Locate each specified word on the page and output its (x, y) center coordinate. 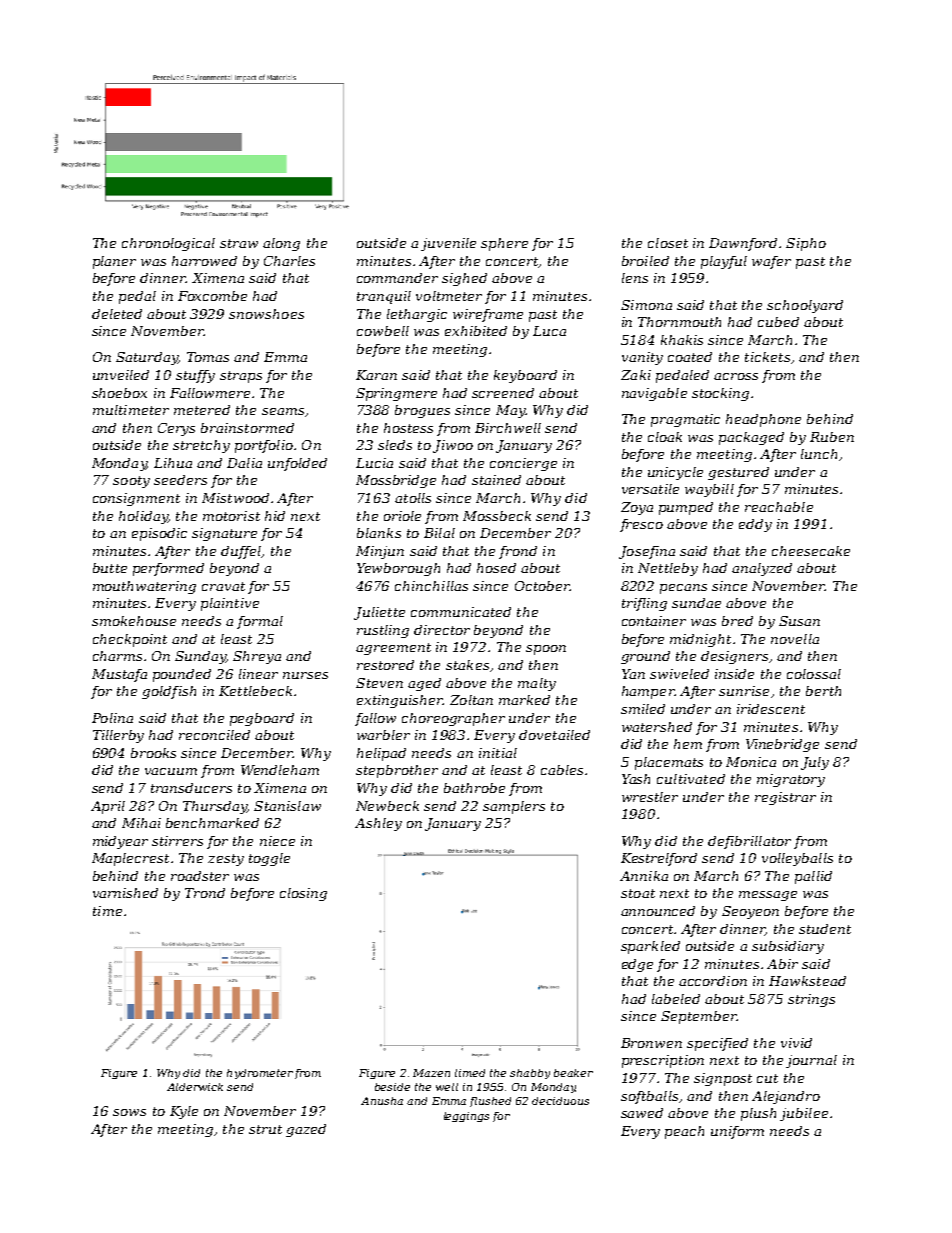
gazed (306, 1130)
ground (645, 657)
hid (275, 516)
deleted (117, 314)
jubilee (804, 1114)
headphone (763, 420)
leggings (466, 1117)
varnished (125, 893)
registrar (785, 798)
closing (303, 894)
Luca (549, 331)
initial (498, 753)
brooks (153, 753)
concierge (523, 464)
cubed (778, 322)
